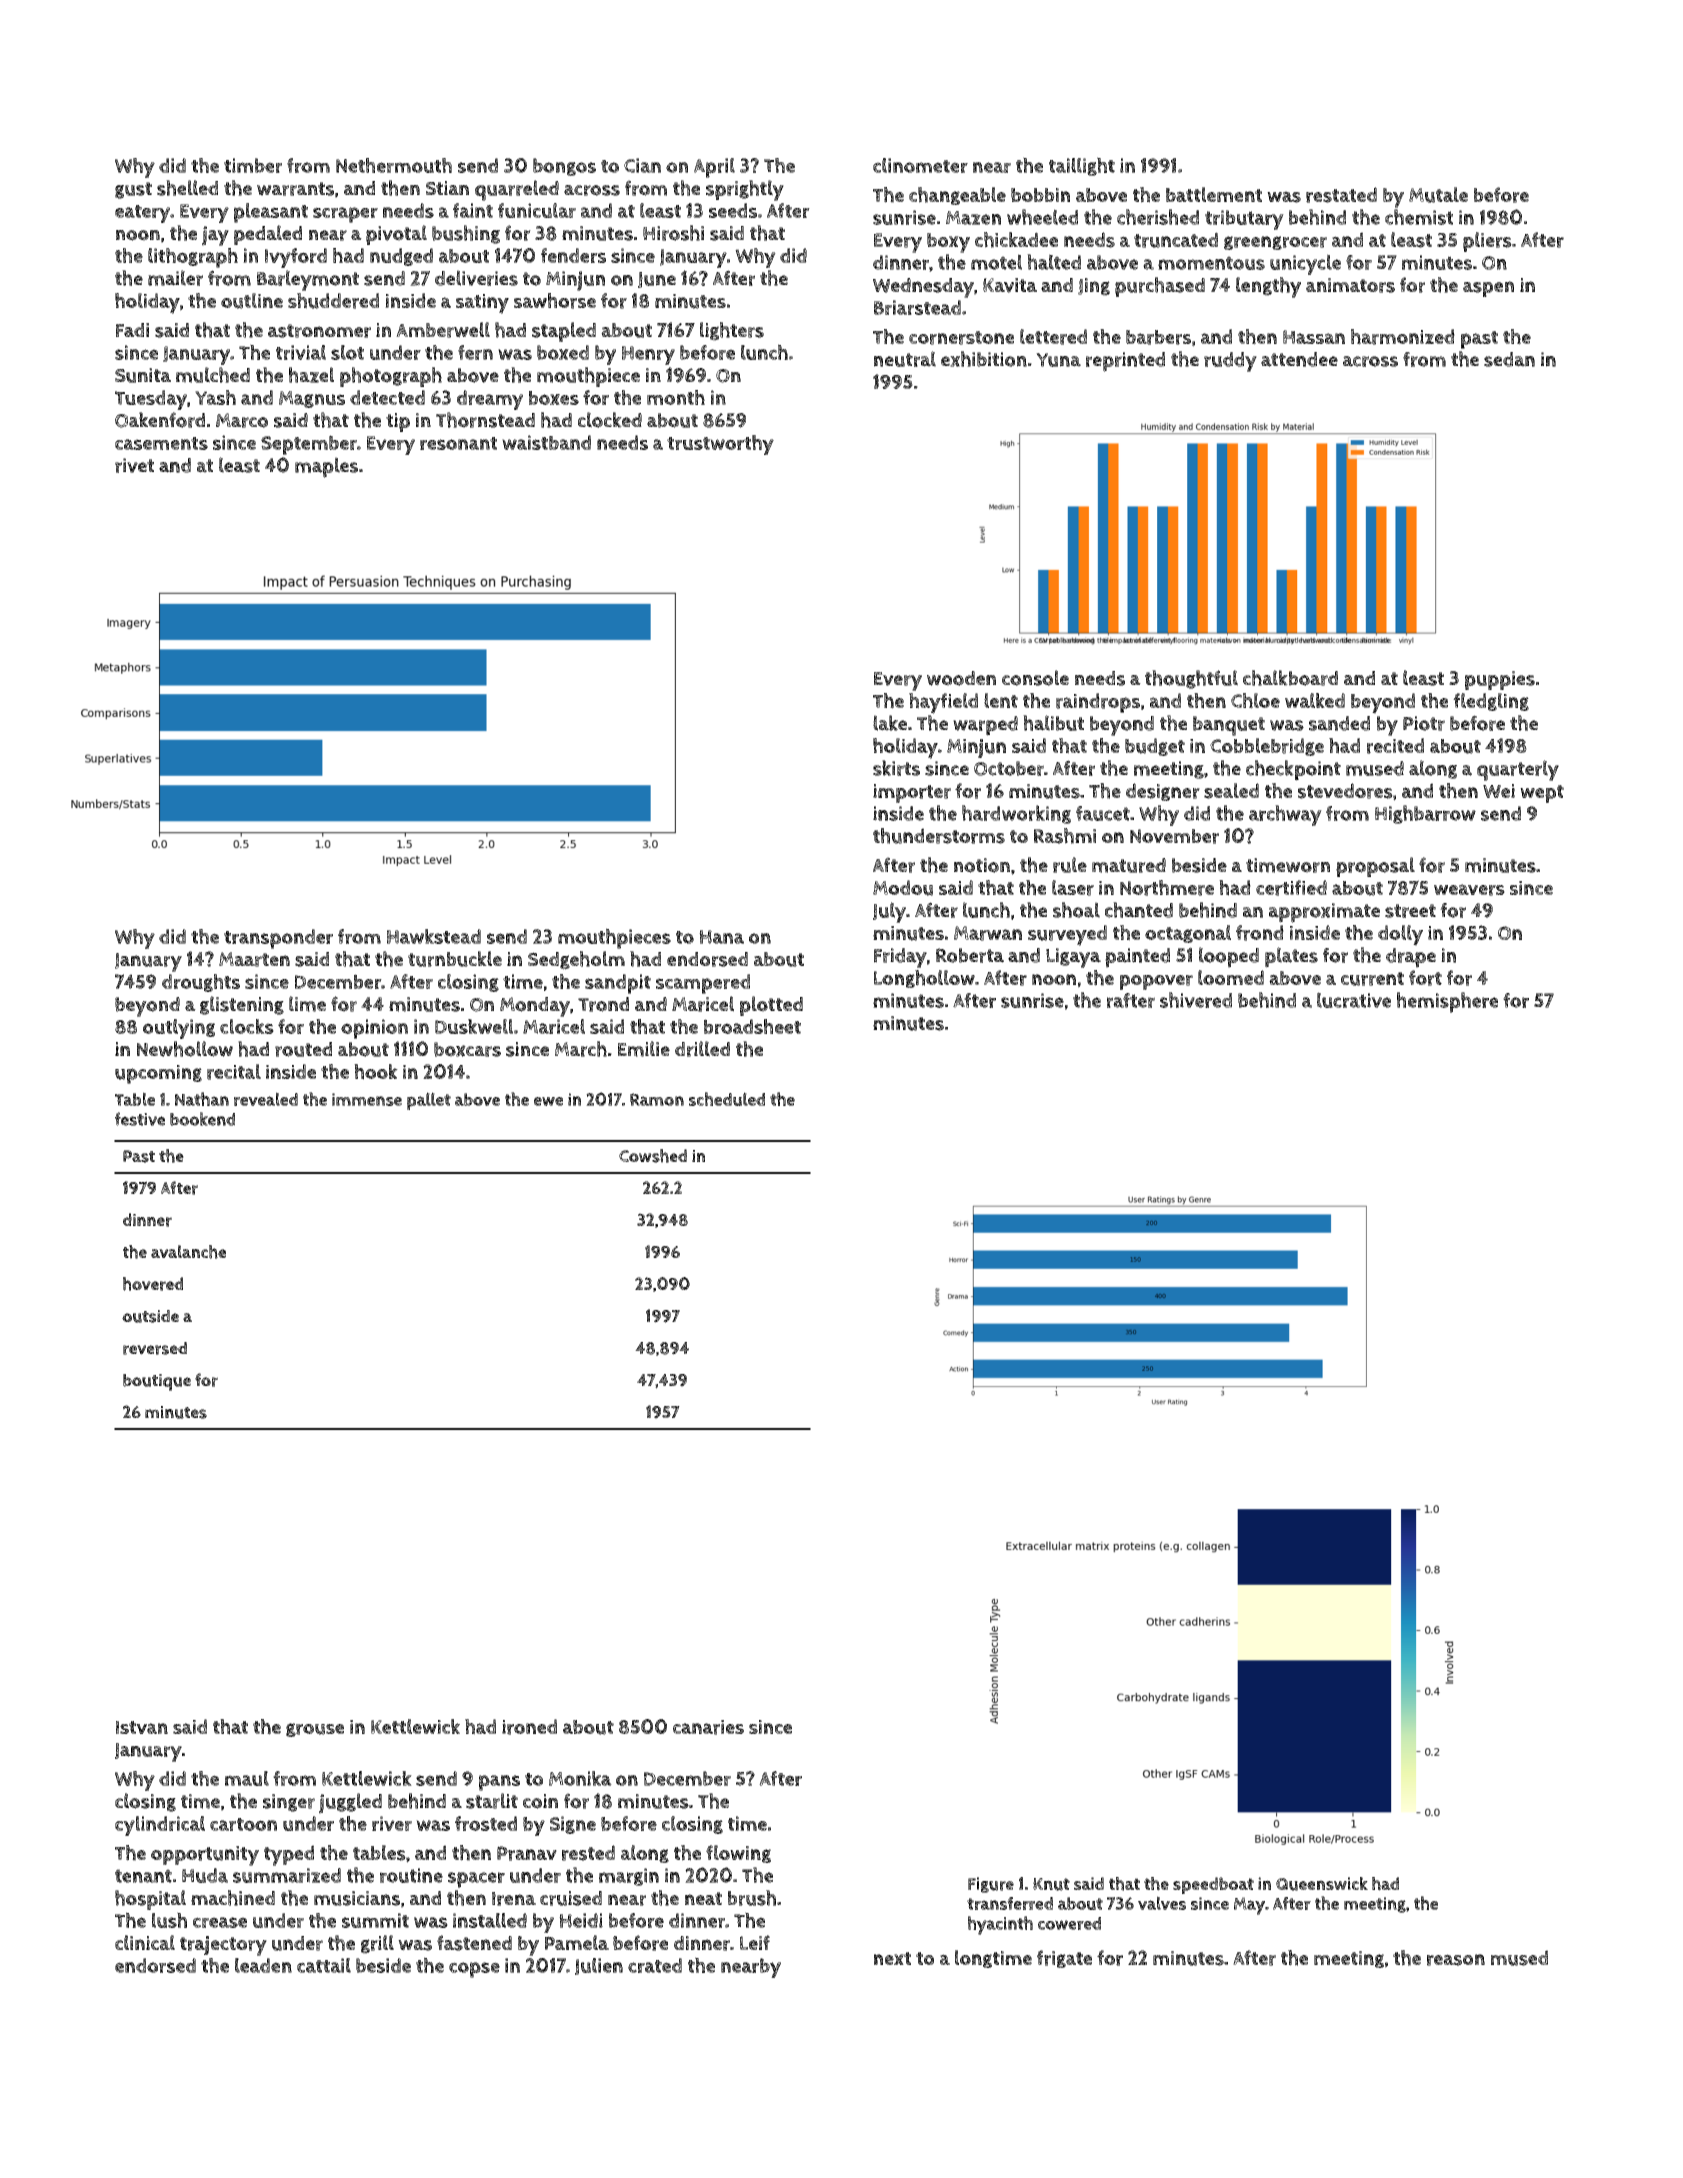 The width and height of the document is (1683, 2178). Describe the element at coordinates (253, 165) in the document. I see `timber` at that location.
